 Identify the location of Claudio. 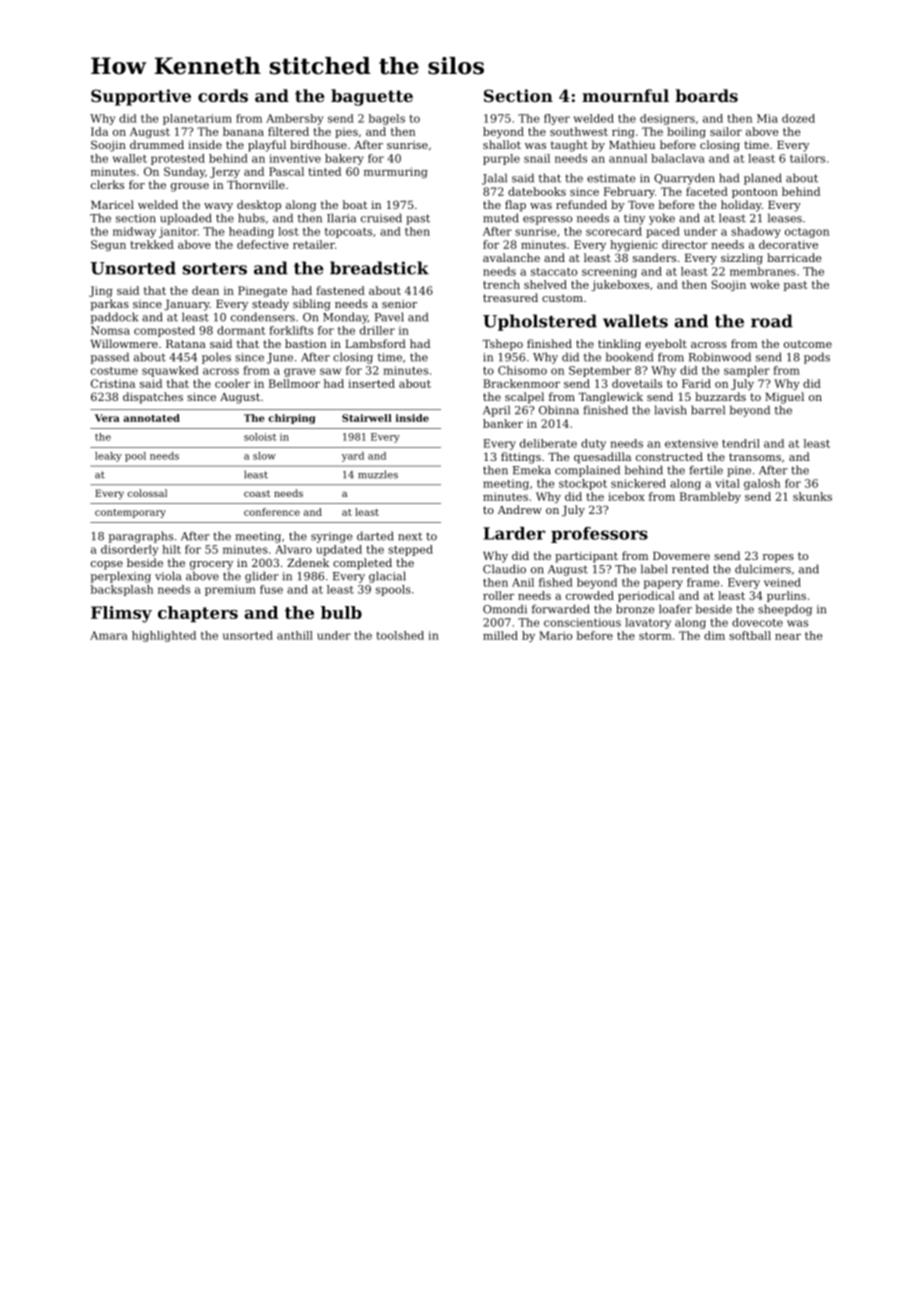
(504, 569).
